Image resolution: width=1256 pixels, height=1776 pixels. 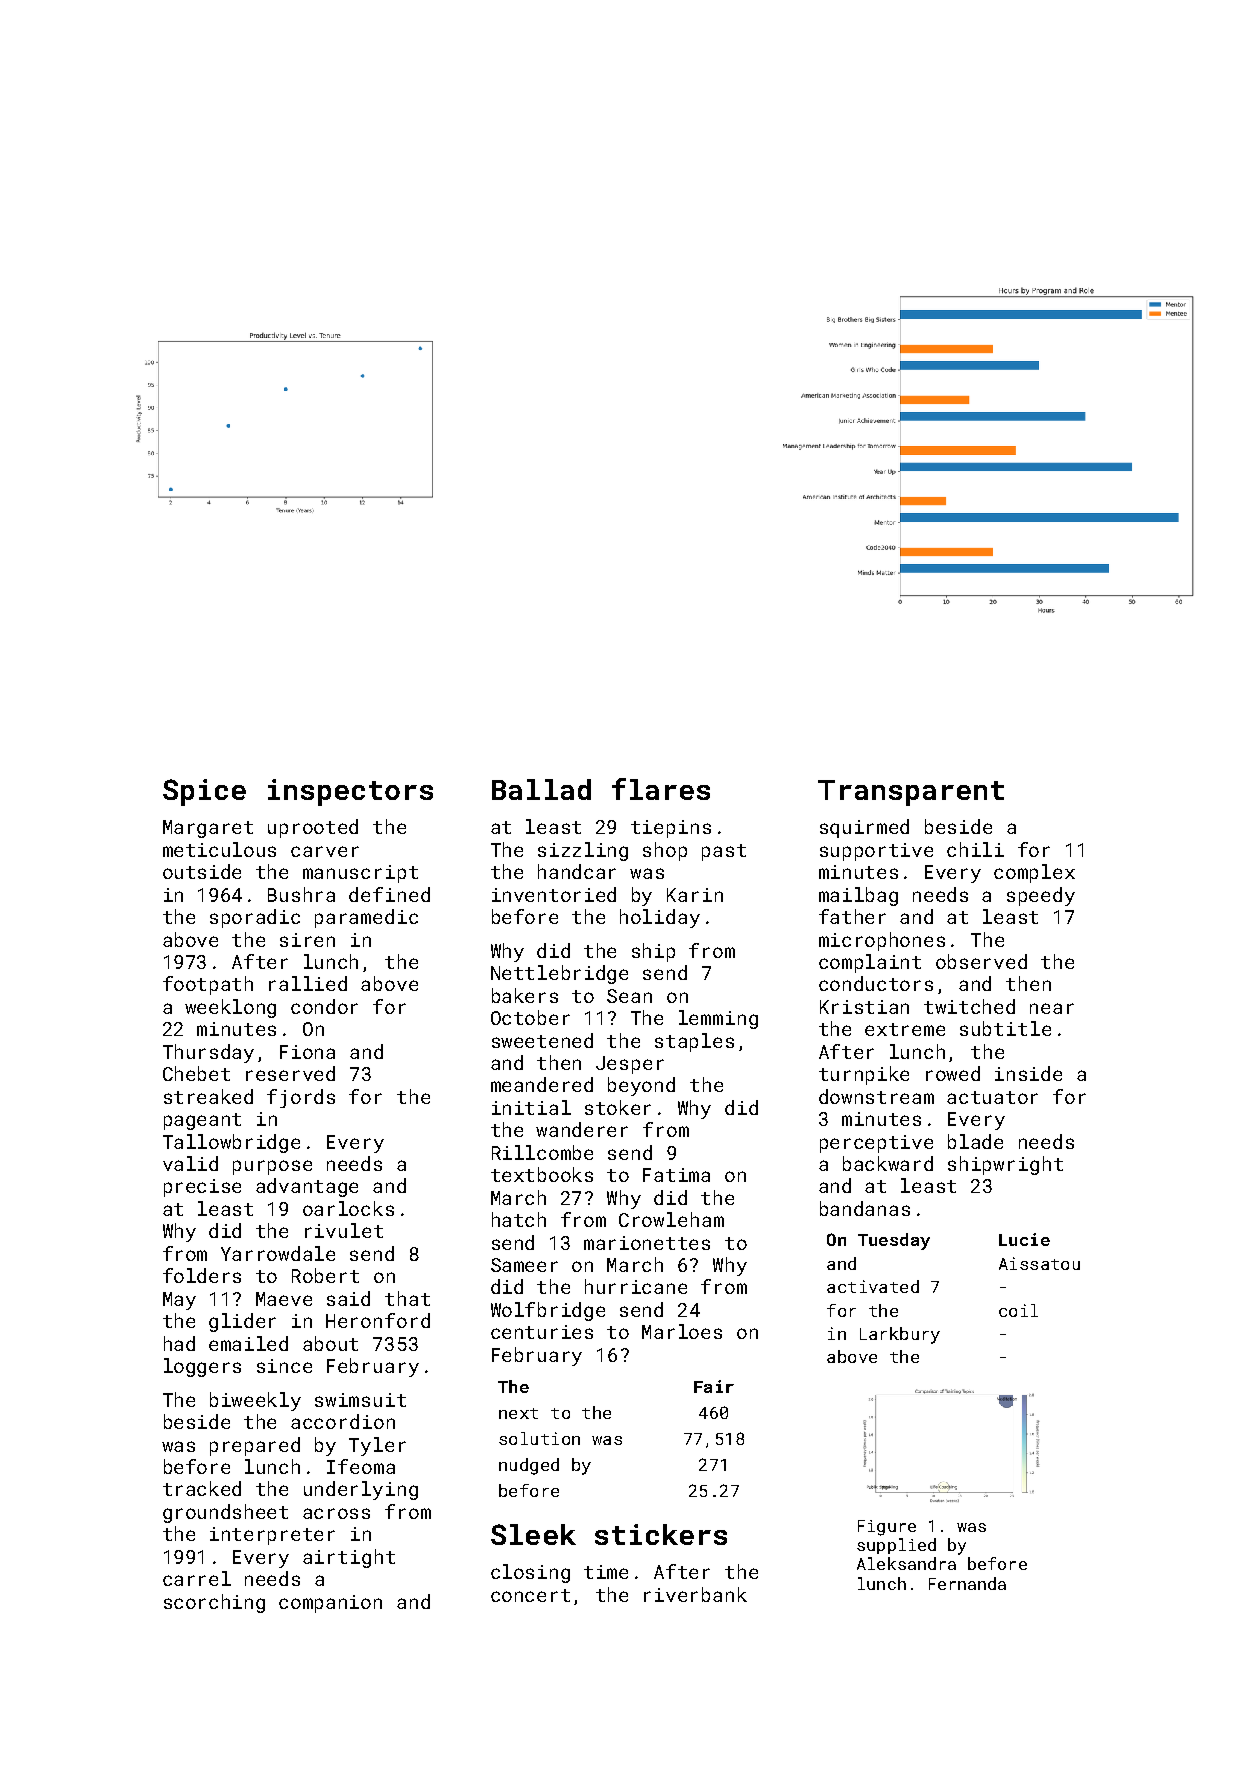 I want to click on Lucie, so click(x=1024, y=1239).
